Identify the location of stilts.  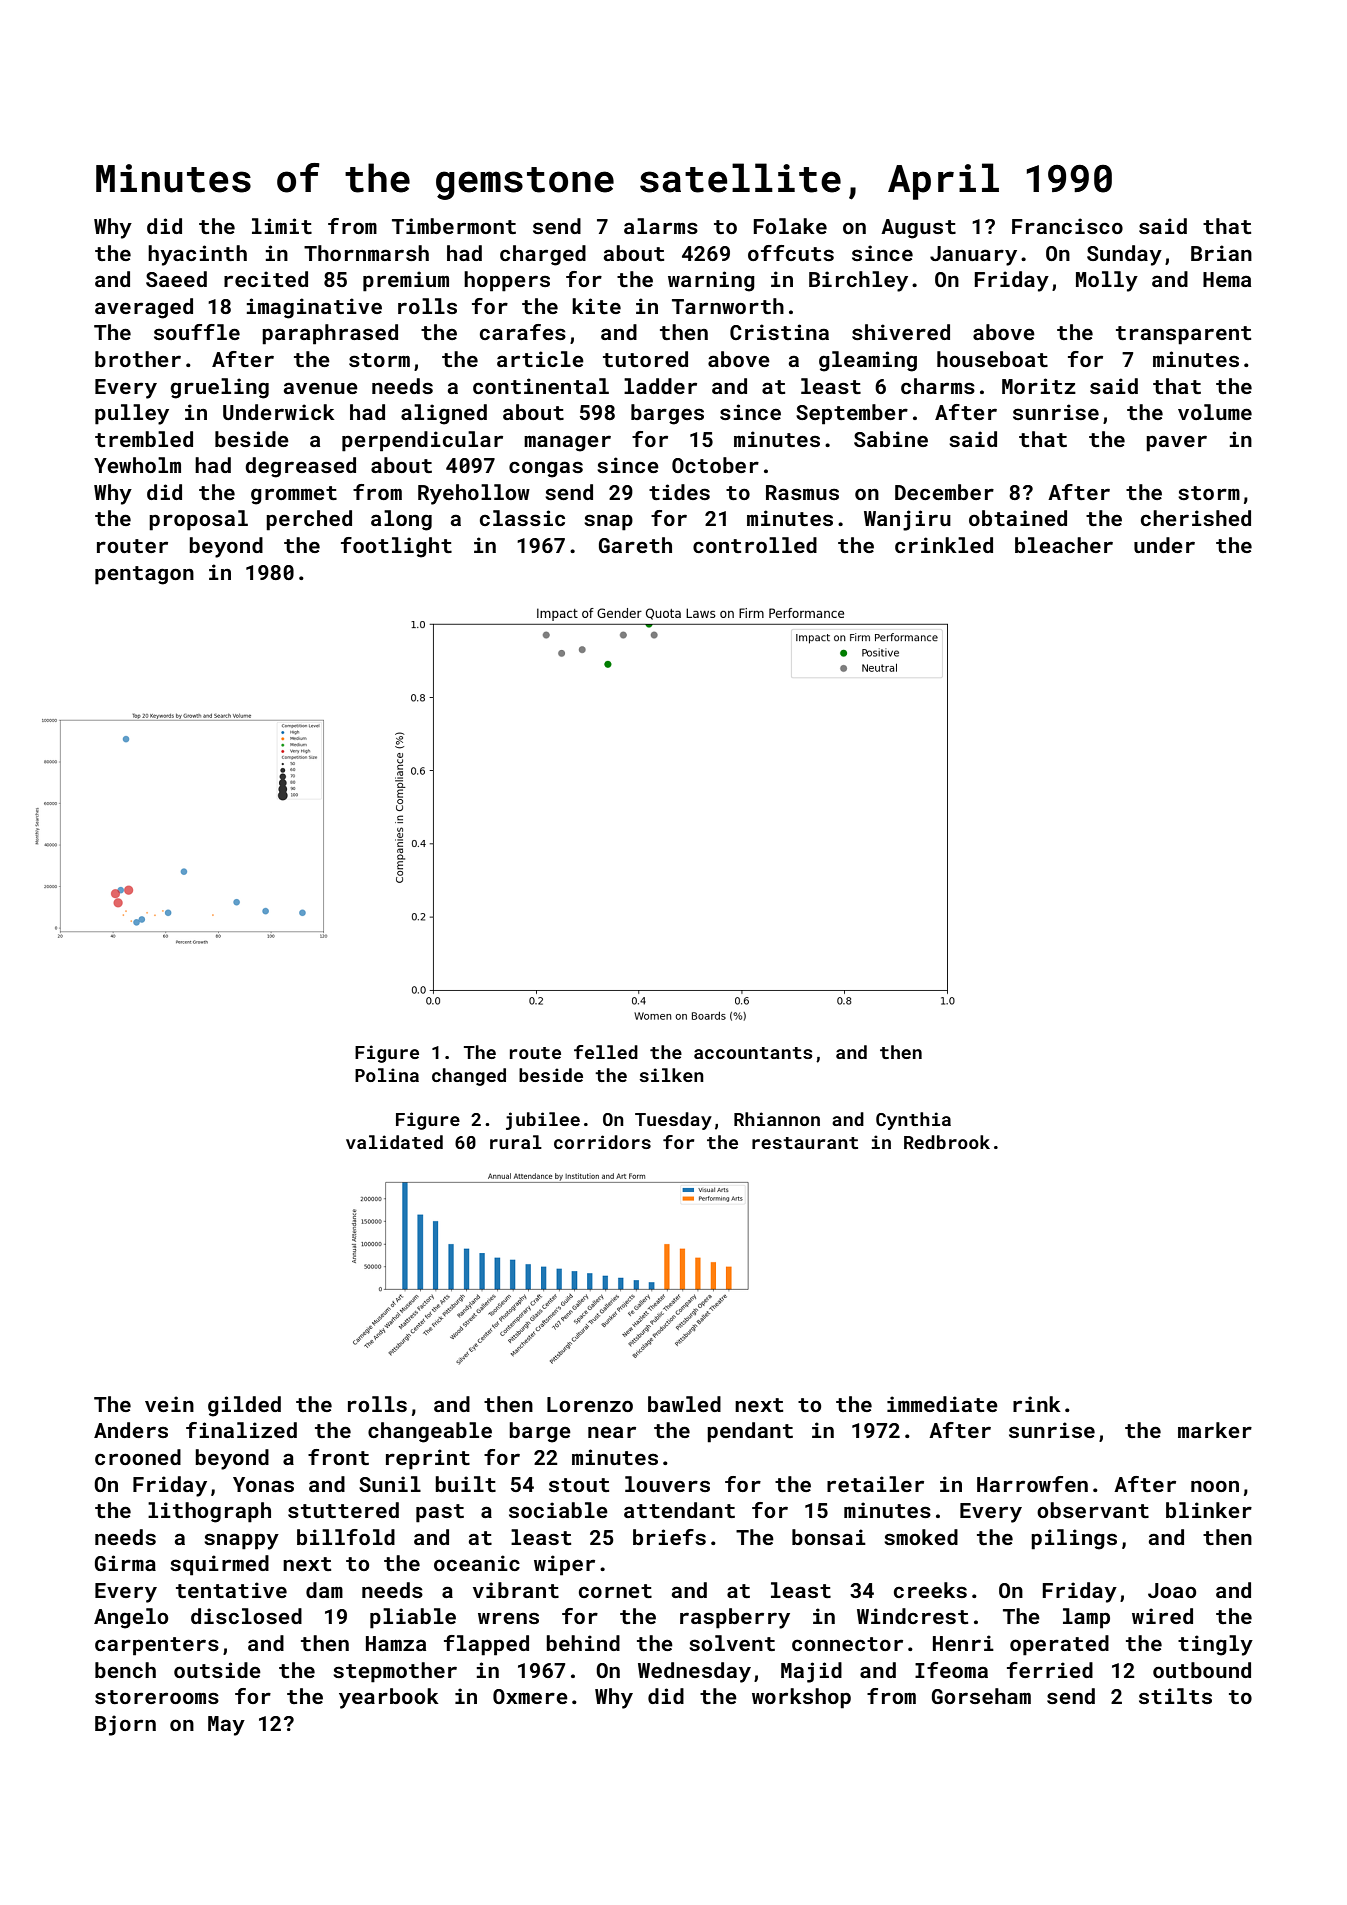
(1175, 1696).
